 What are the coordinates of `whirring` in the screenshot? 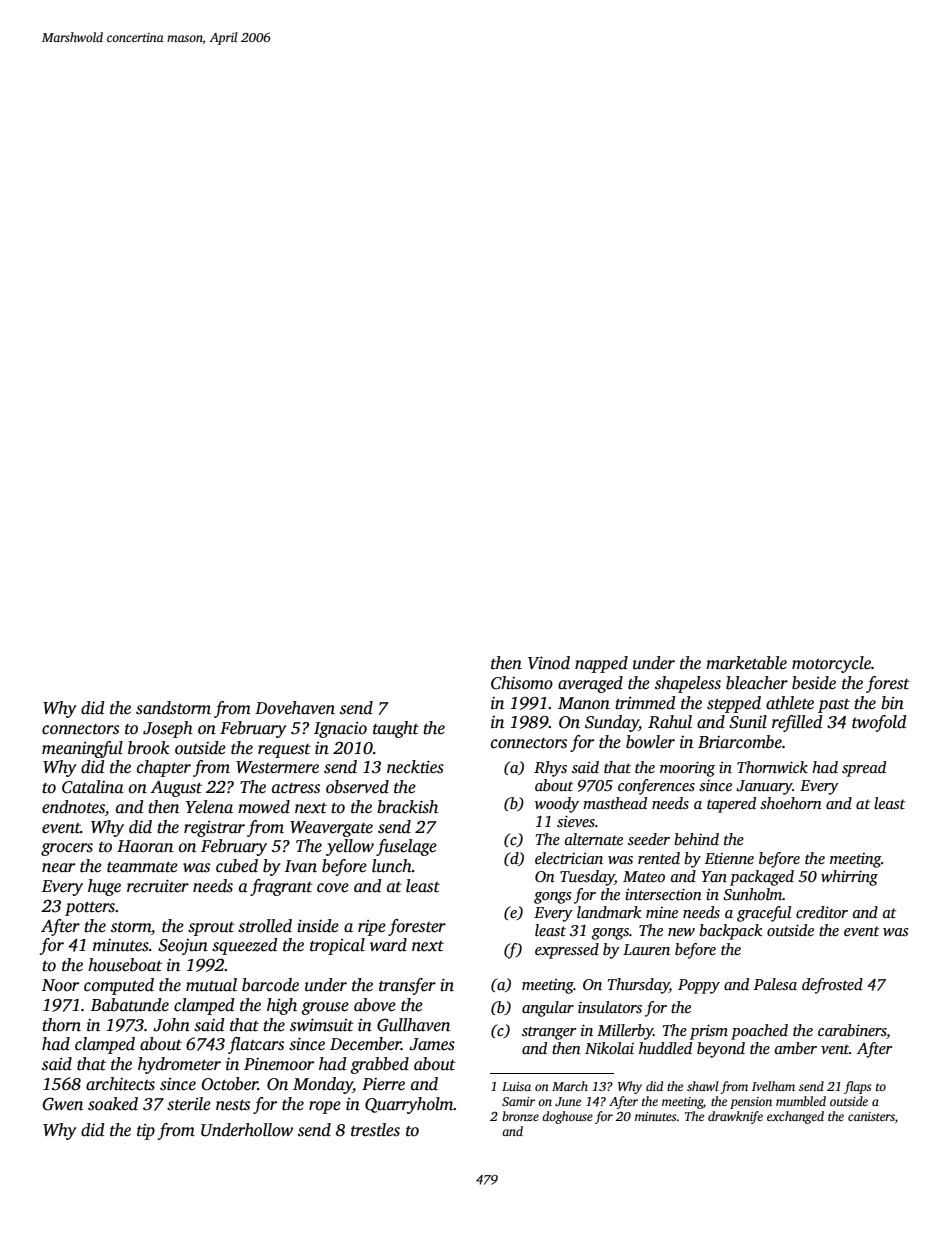 It's located at (849, 878).
